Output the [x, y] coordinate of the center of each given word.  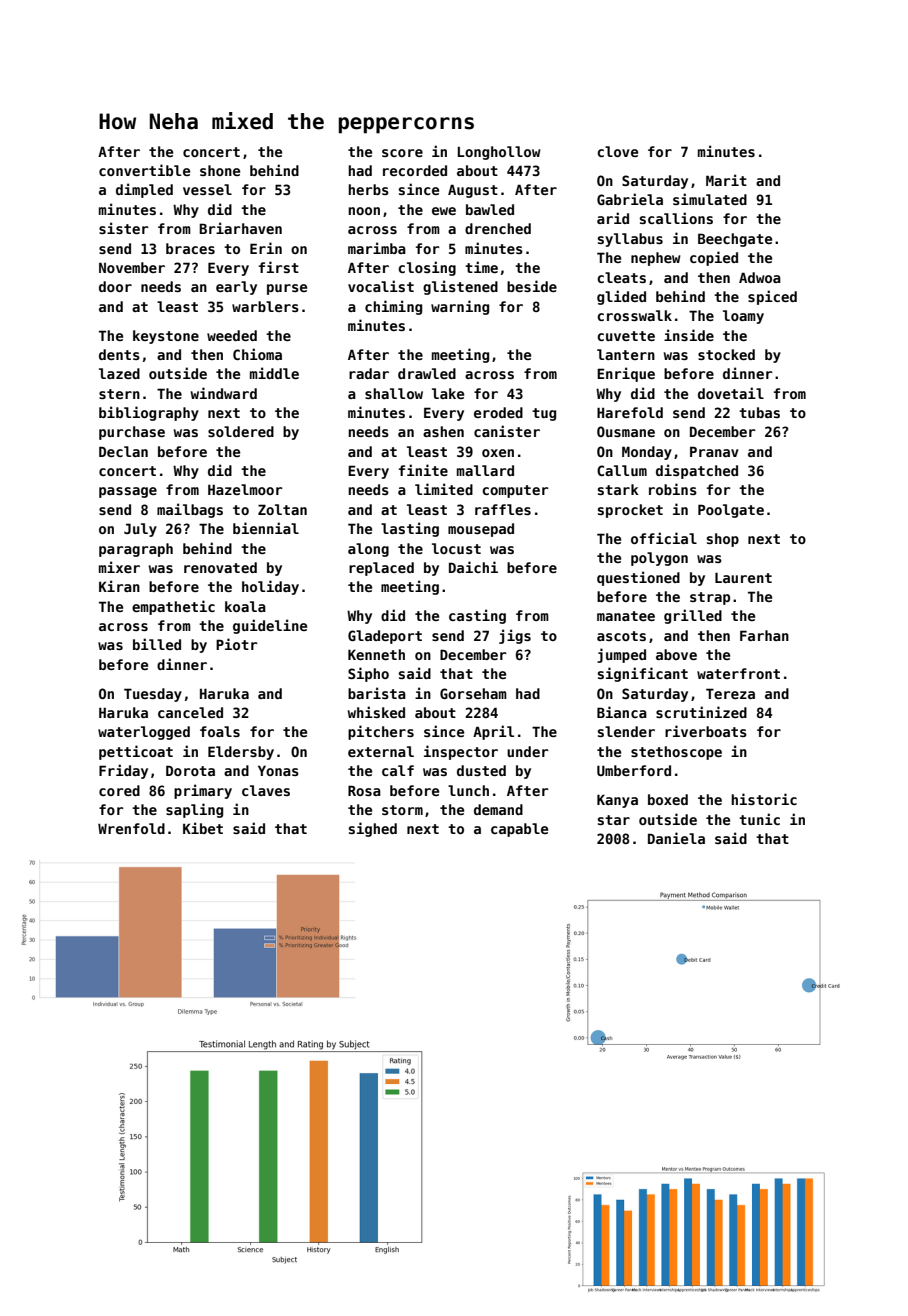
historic [764, 799]
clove [617, 151]
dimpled [144, 190]
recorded [415, 170]
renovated [220, 567]
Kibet [203, 828]
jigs [515, 636]
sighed [373, 829]
